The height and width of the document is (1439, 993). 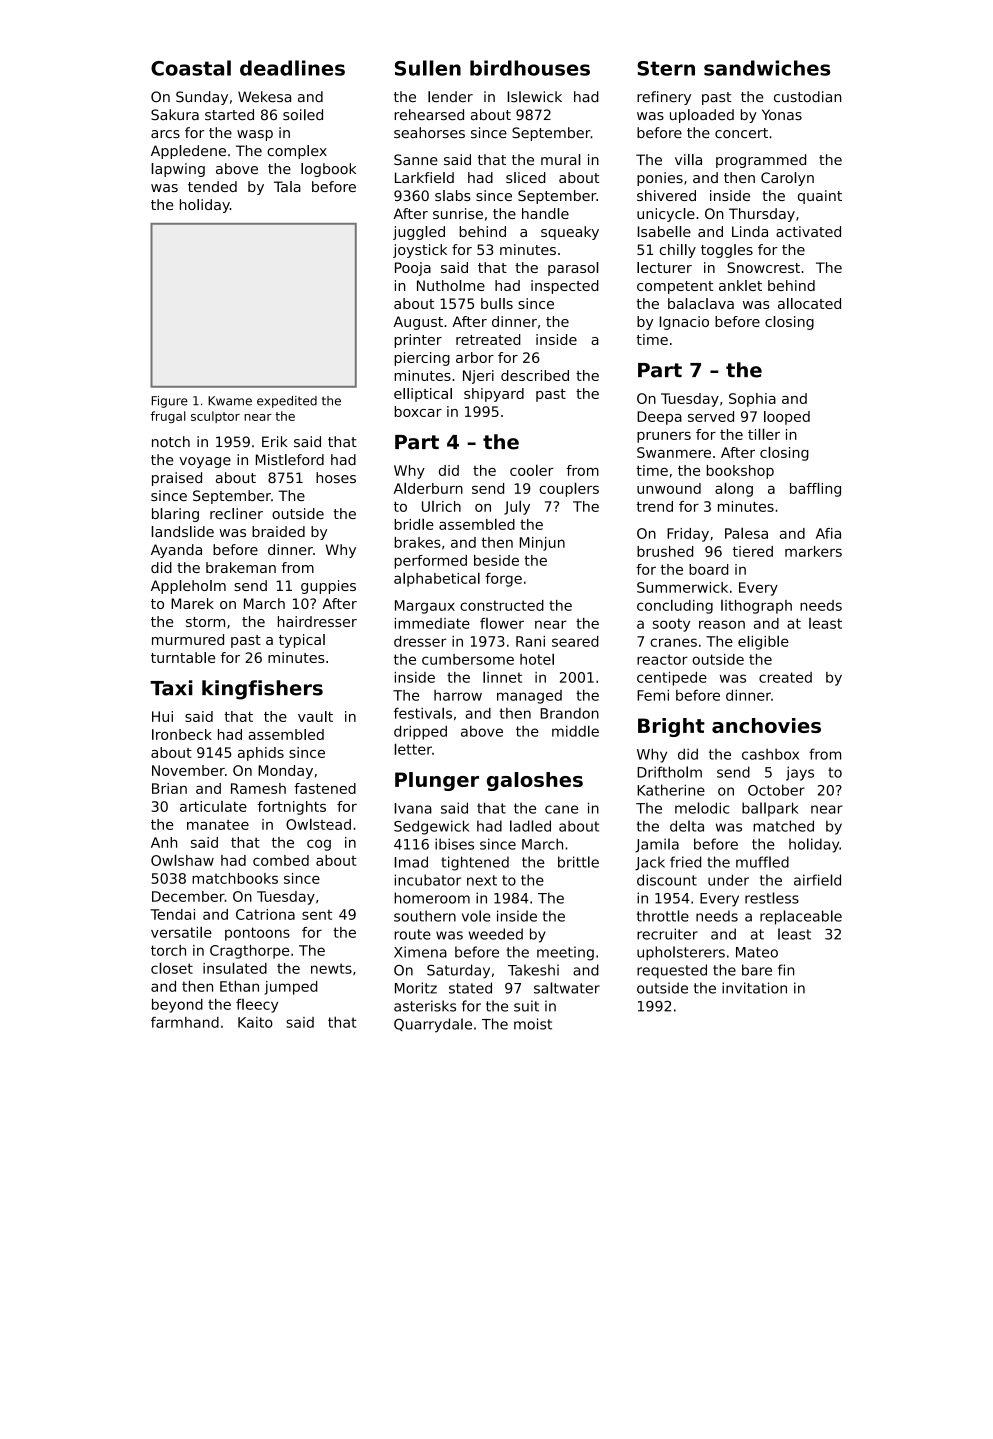 I want to click on invitation, so click(x=754, y=988).
